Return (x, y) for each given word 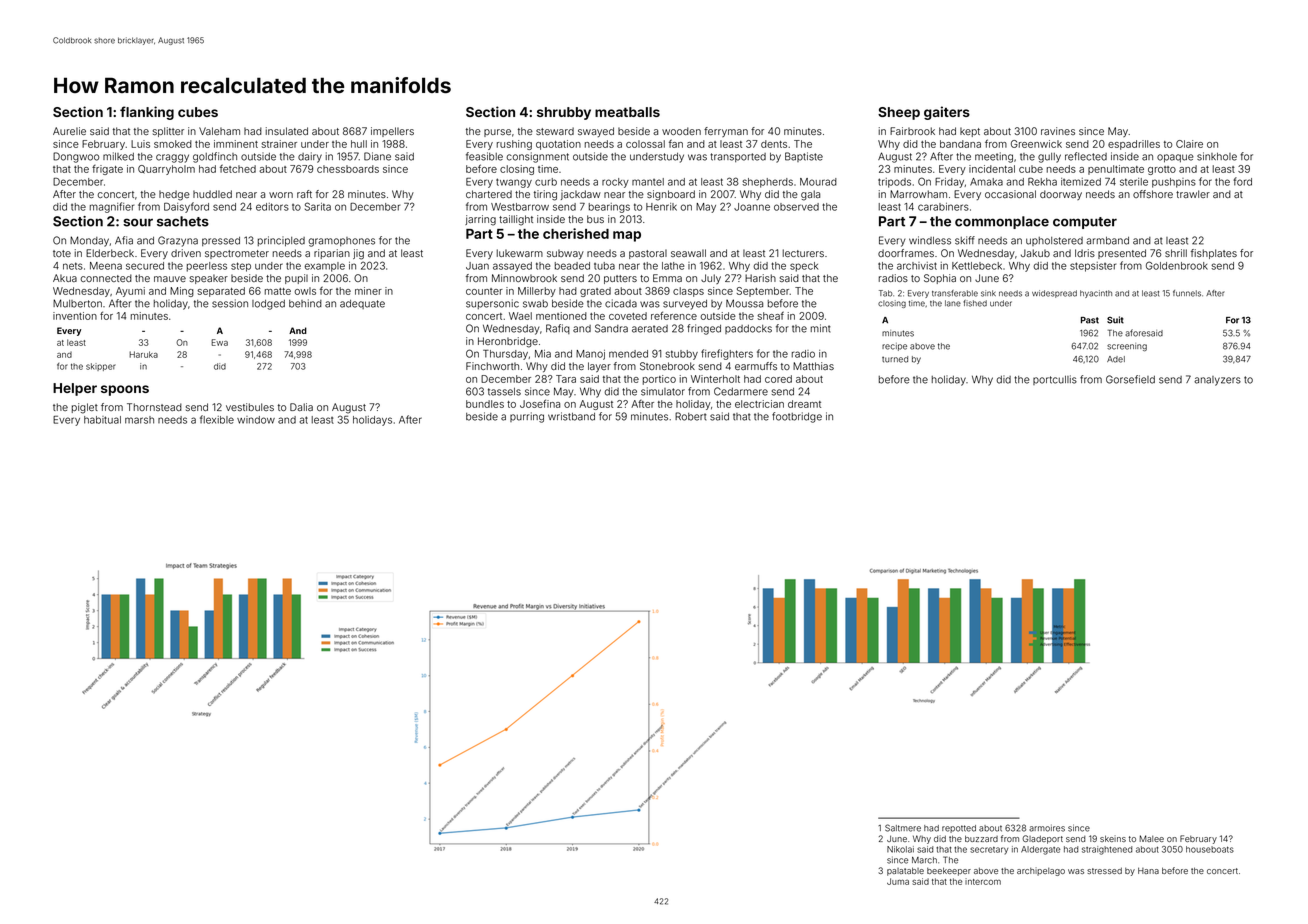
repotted (959, 829)
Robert (691, 416)
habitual (102, 420)
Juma (898, 881)
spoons (125, 390)
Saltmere (903, 828)
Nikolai (900, 849)
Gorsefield (1130, 379)
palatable (905, 871)
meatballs (627, 112)
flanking (147, 113)
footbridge (797, 417)
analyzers (1217, 381)
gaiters (947, 113)
